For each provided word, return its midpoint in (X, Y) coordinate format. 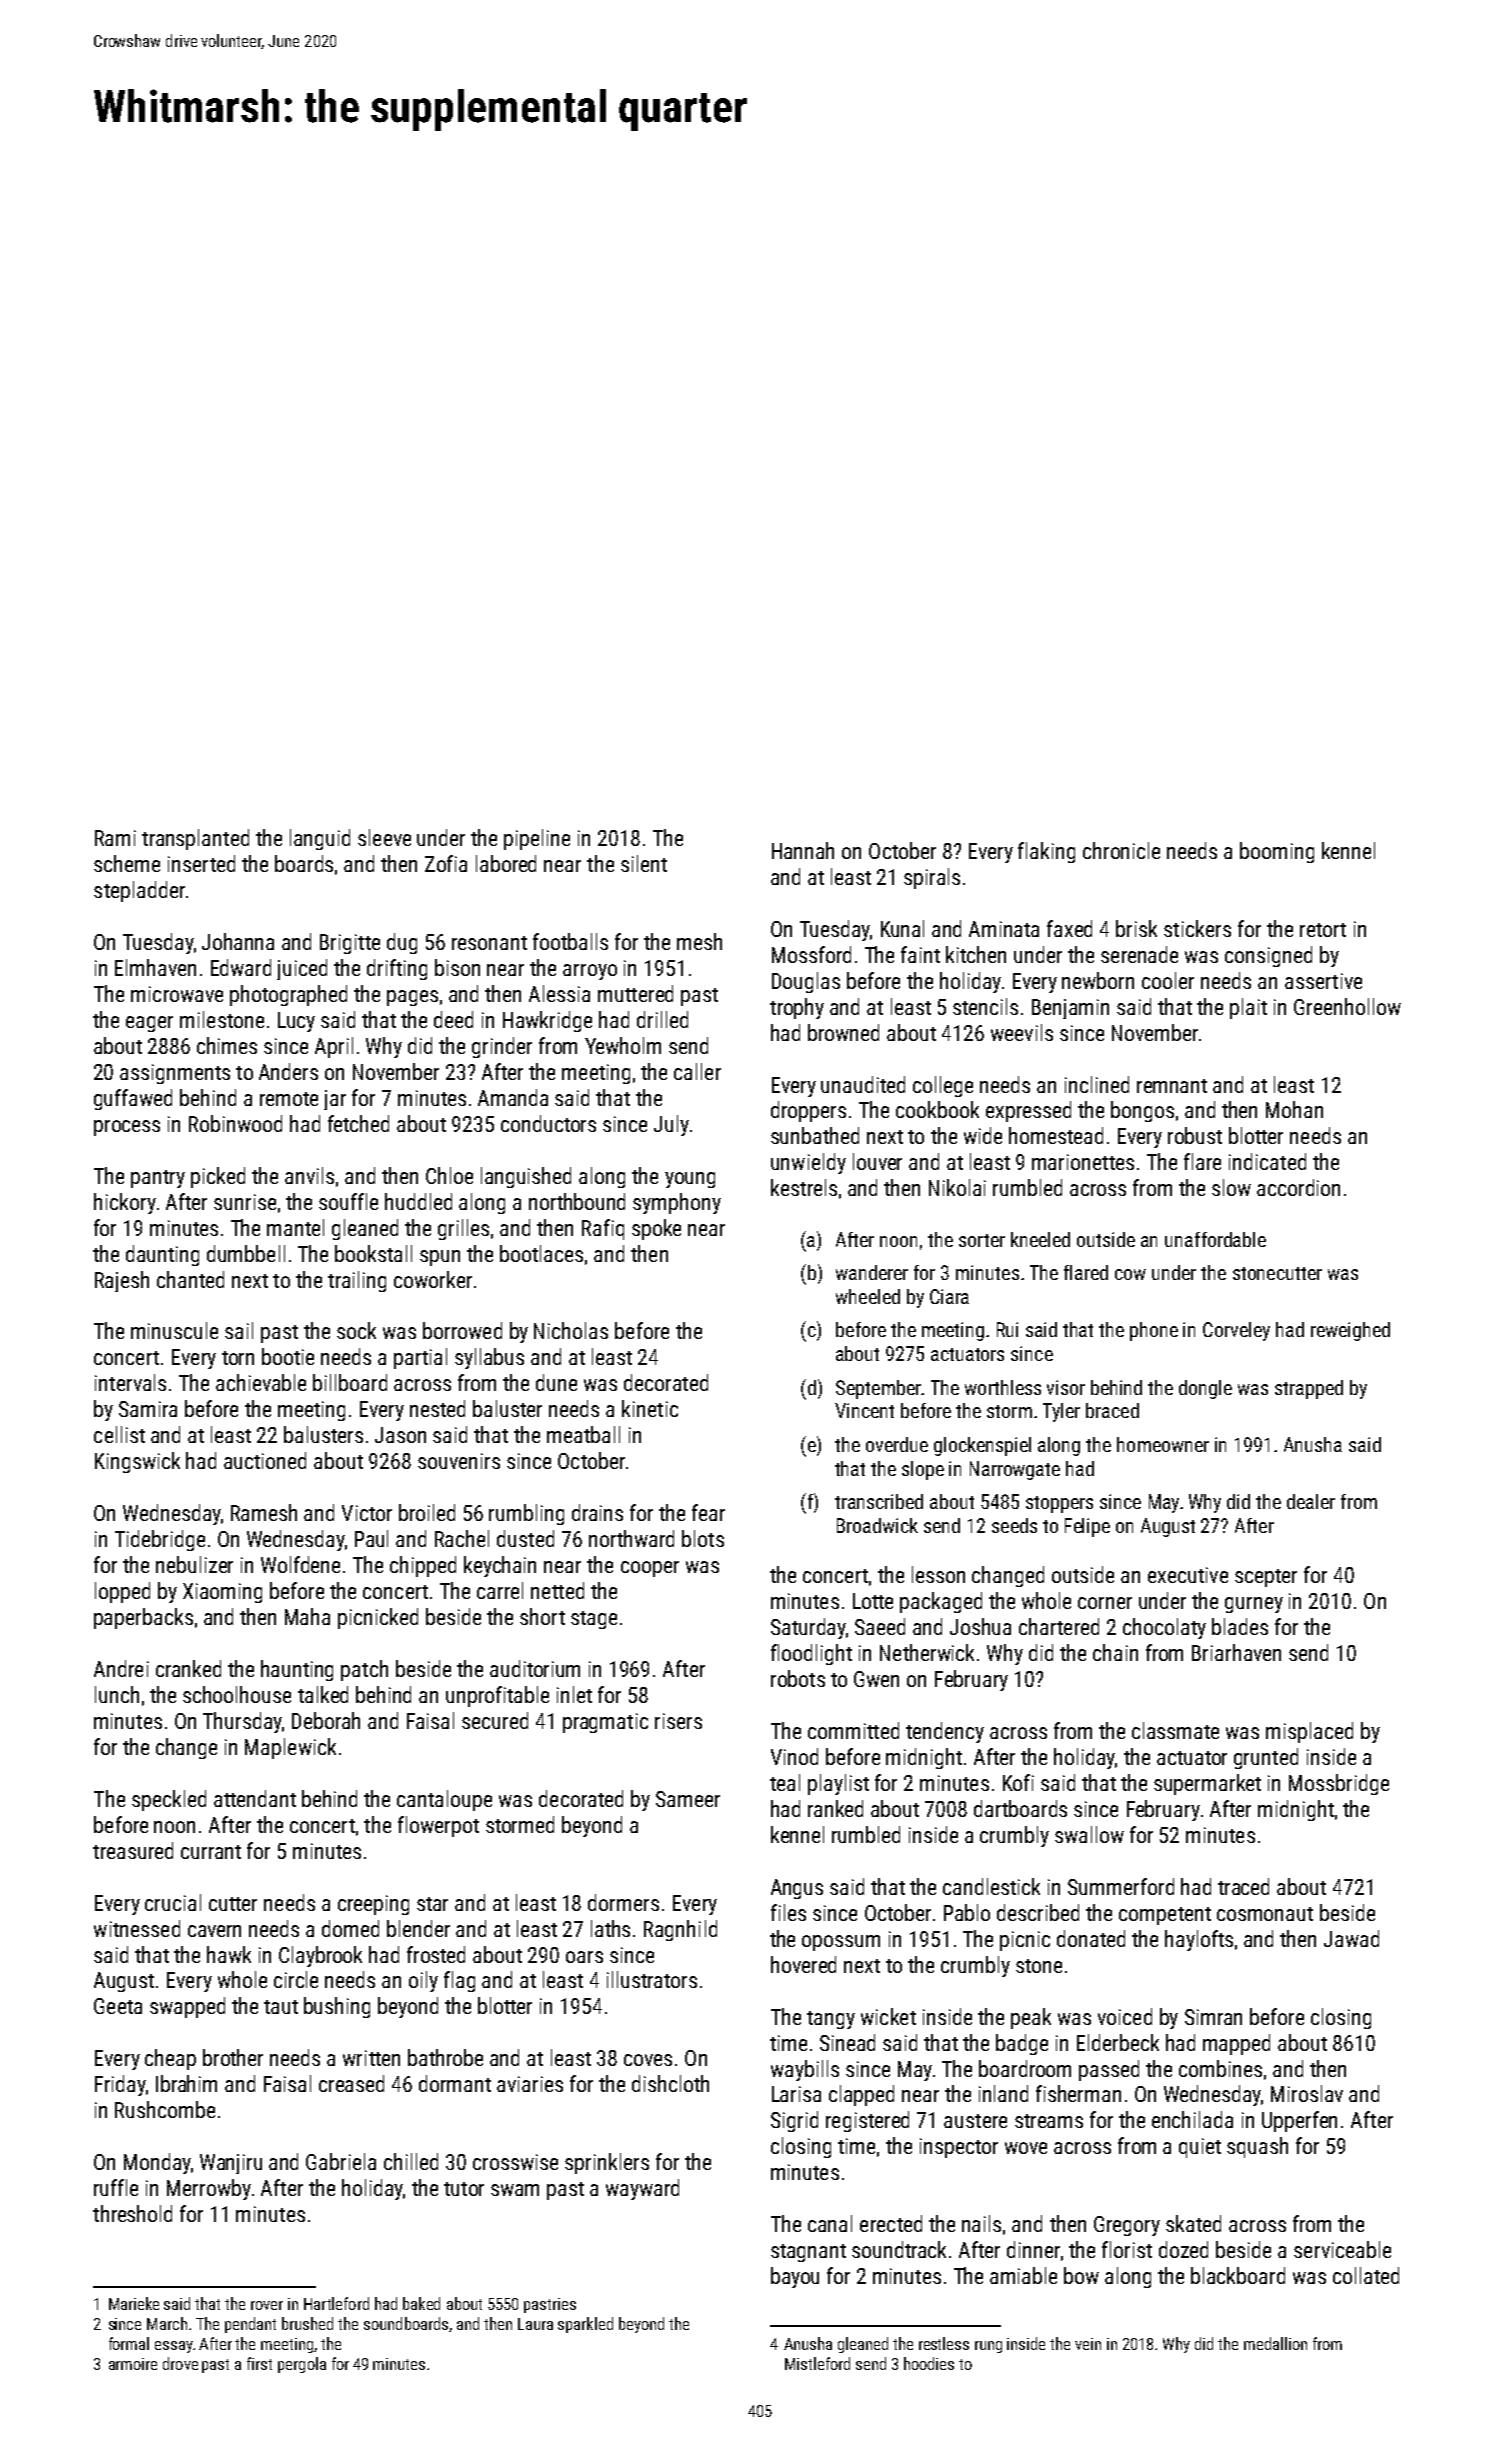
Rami (115, 838)
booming (1277, 852)
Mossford (811, 954)
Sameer (688, 1799)
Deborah (326, 1720)
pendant (250, 2325)
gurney (1254, 1605)
